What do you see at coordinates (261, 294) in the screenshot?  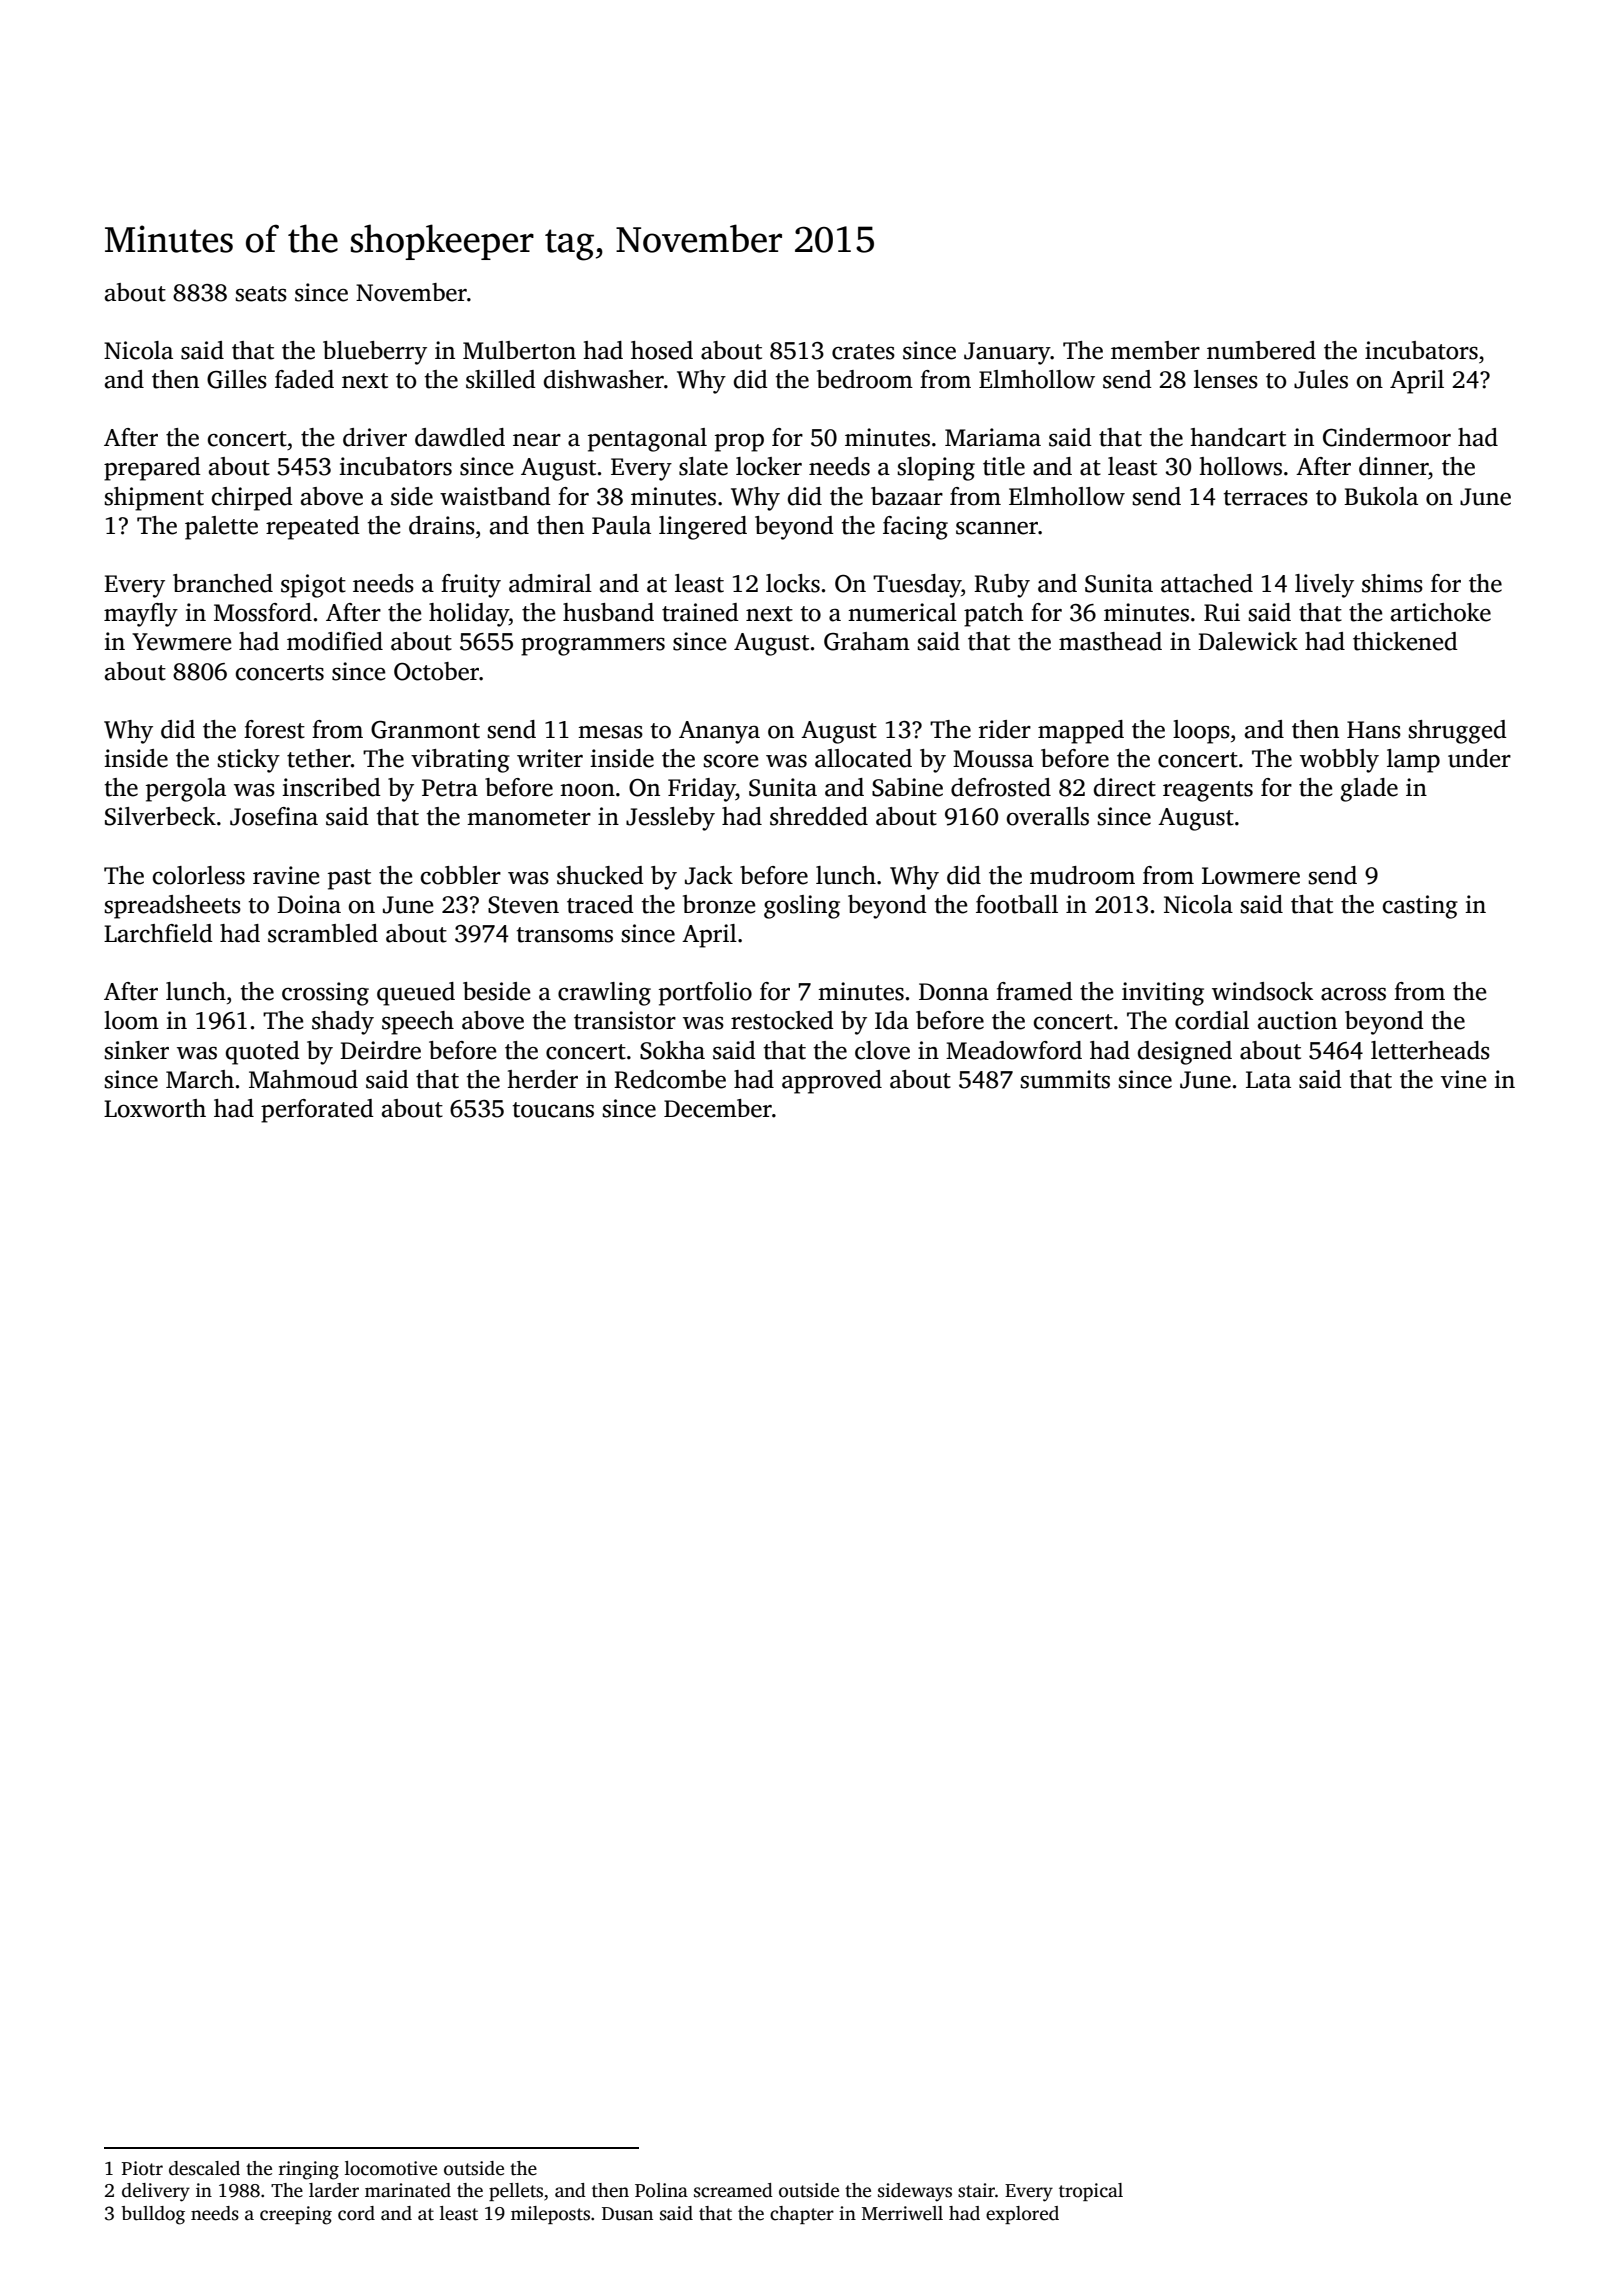 I see `seats` at bounding box center [261, 294].
